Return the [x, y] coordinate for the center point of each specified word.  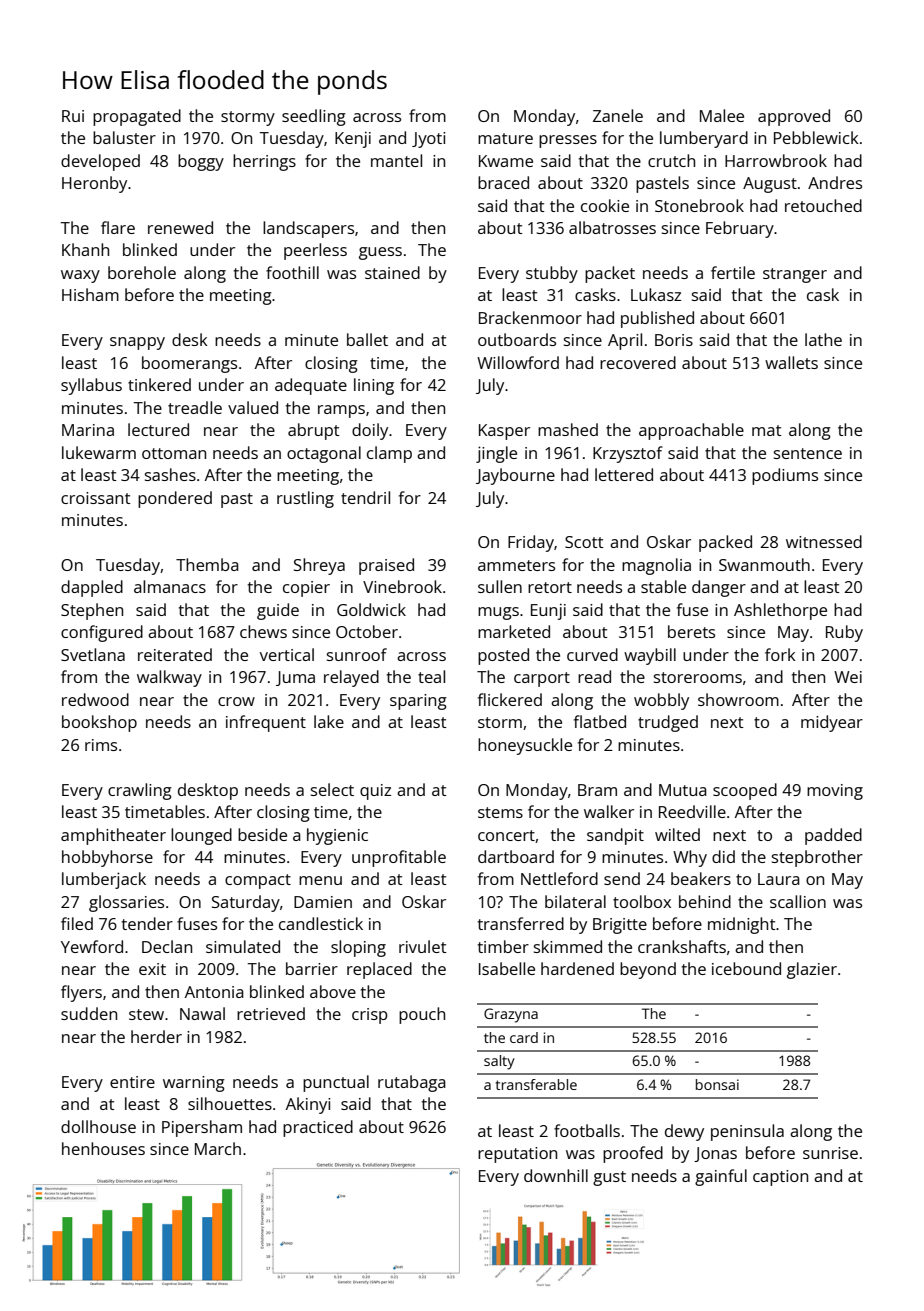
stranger [795, 275]
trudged [668, 723]
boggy [201, 162]
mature [505, 138]
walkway [169, 678]
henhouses [103, 1148]
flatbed [600, 721]
